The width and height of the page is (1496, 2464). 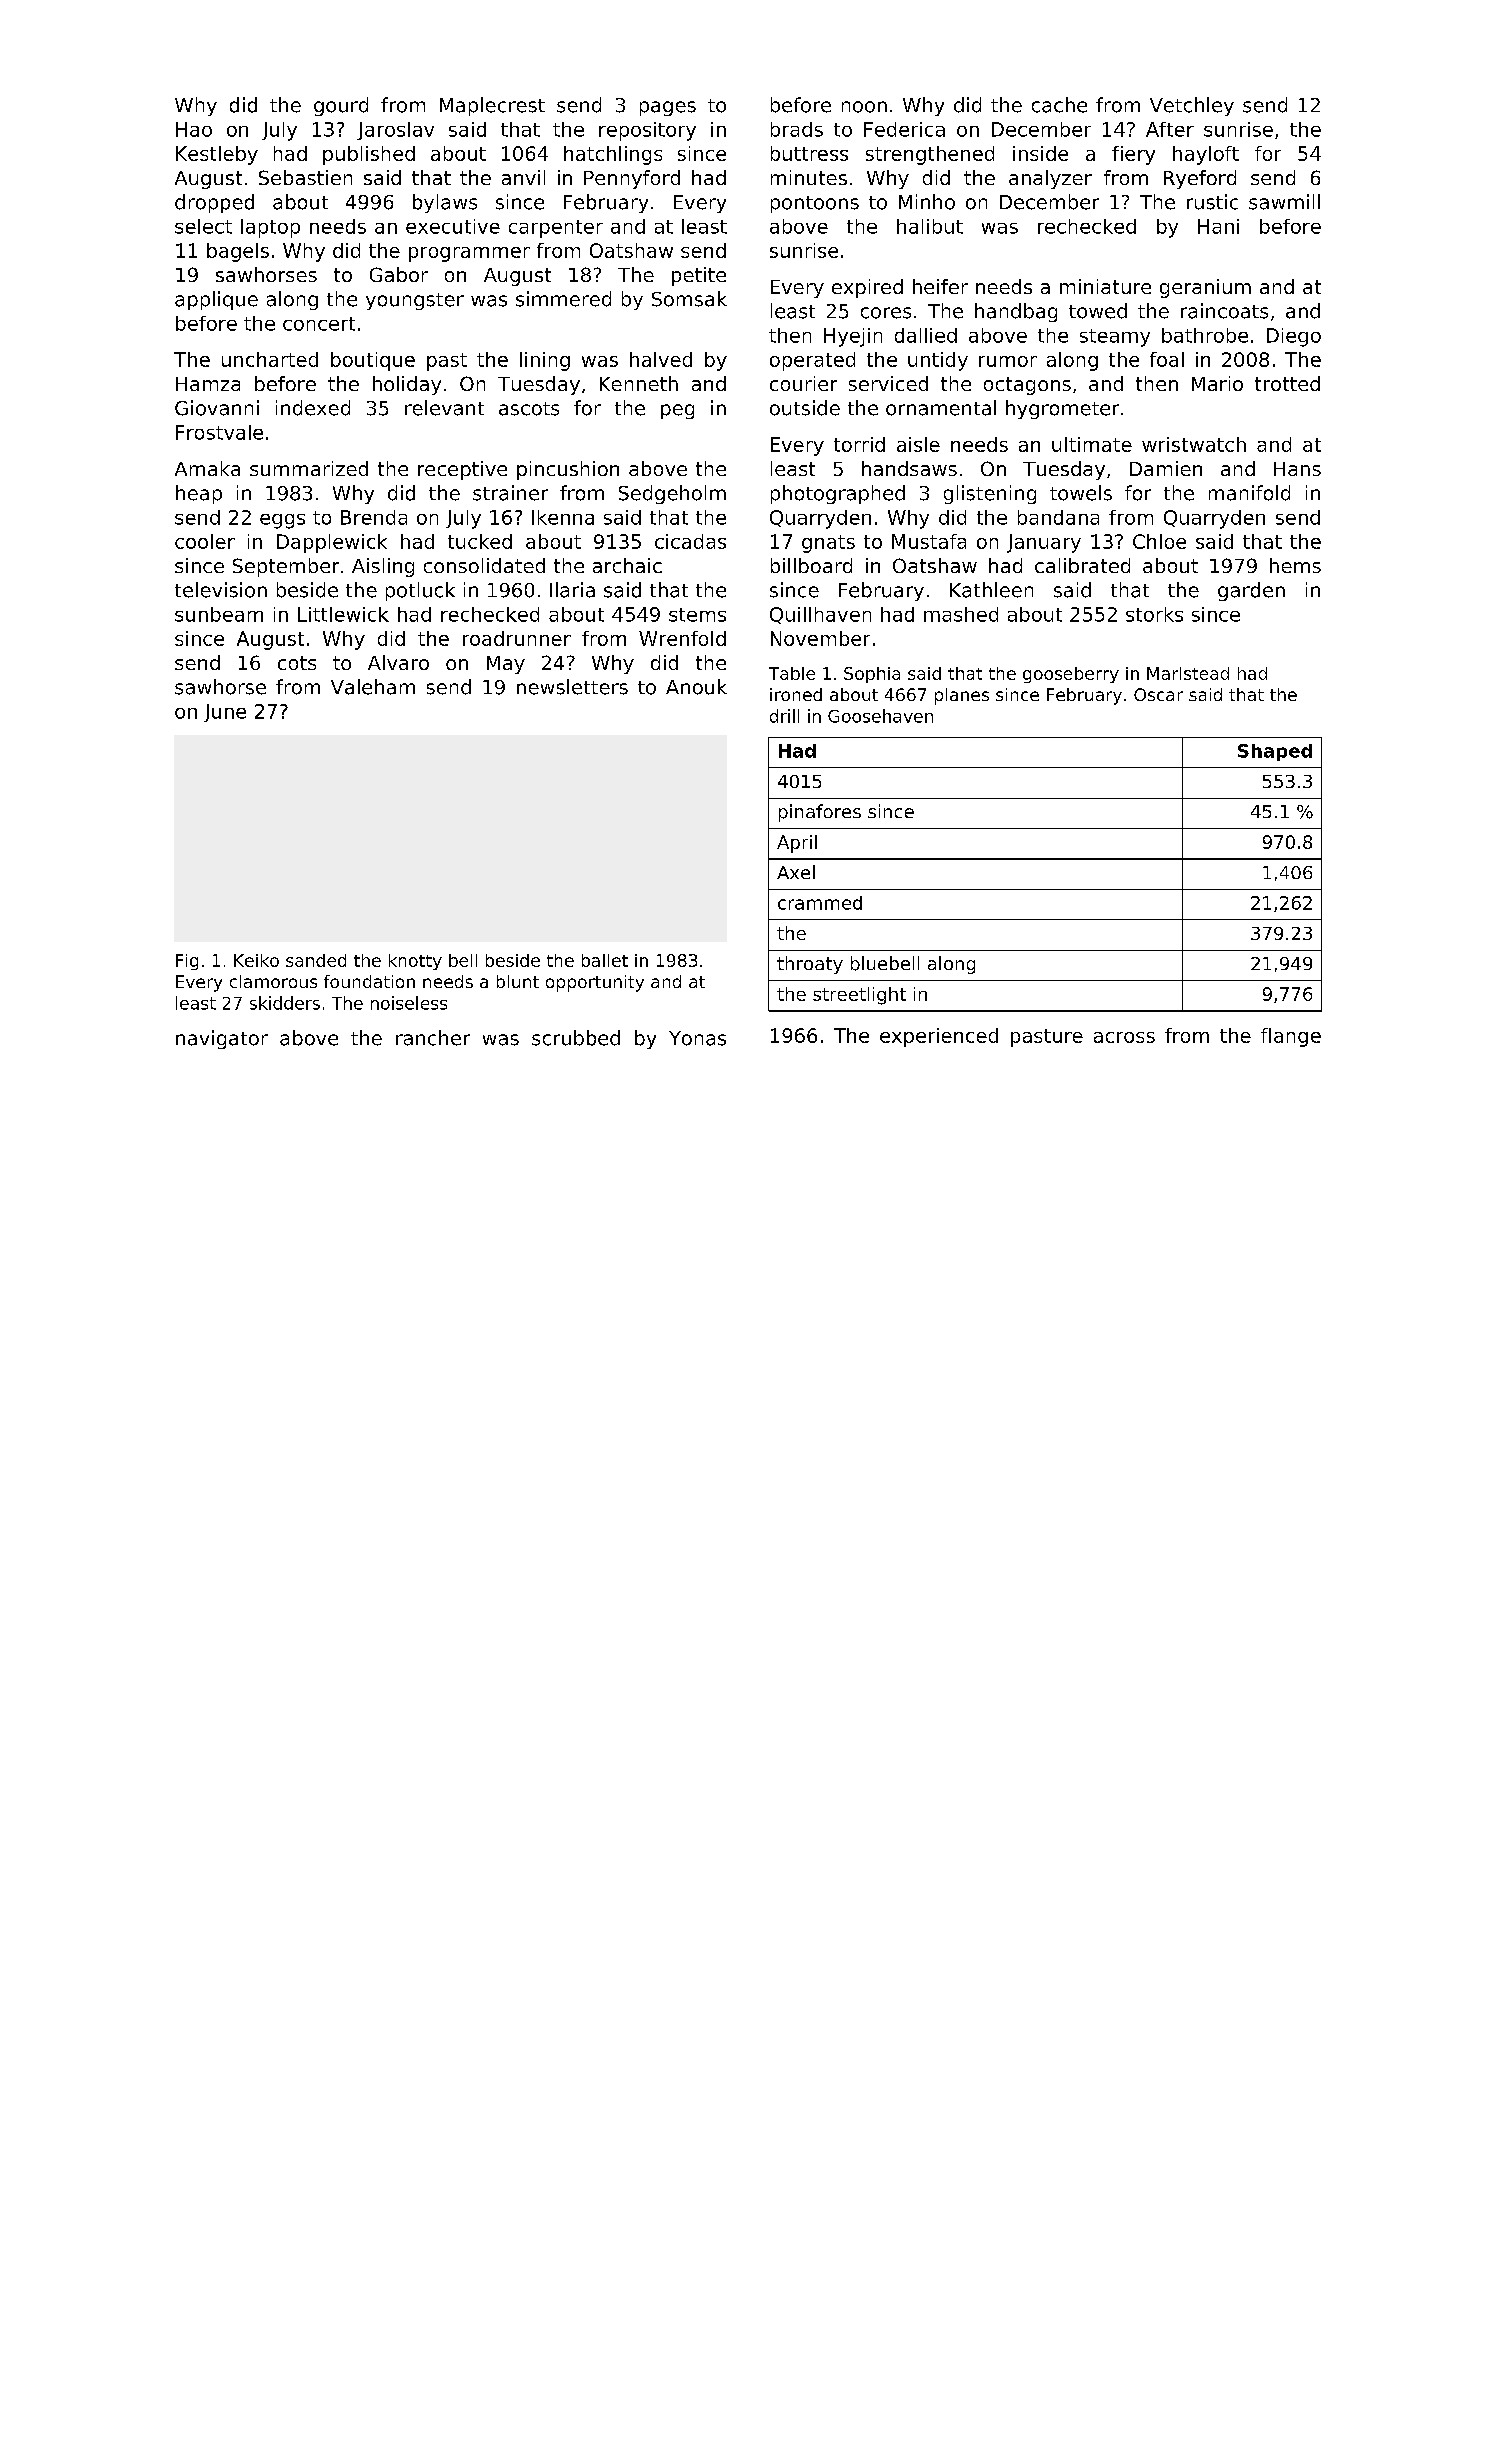 What do you see at coordinates (1008, 361) in the page?
I see `rumor` at bounding box center [1008, 361].
